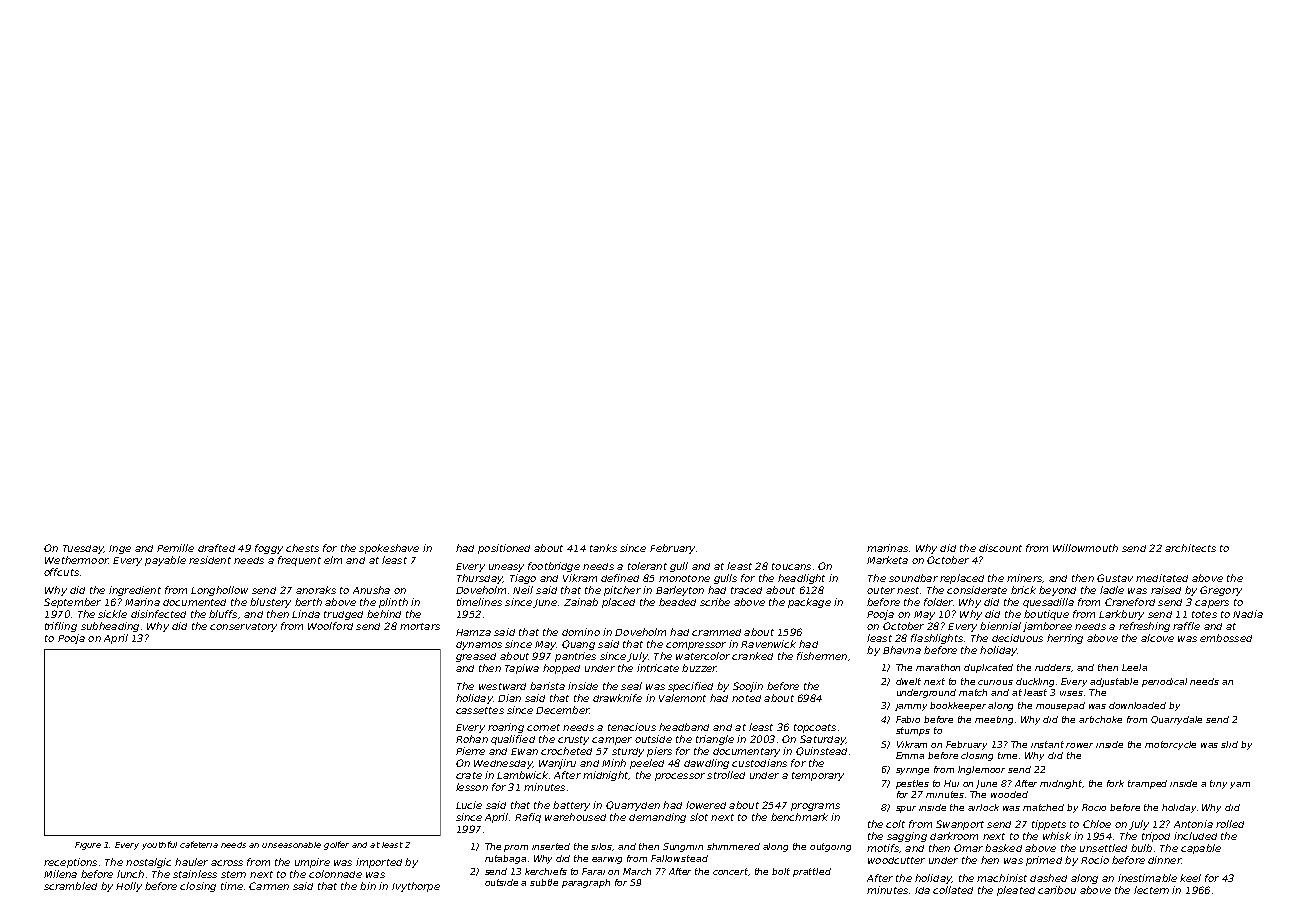  I want to click on crammed, so click(716, 632).
